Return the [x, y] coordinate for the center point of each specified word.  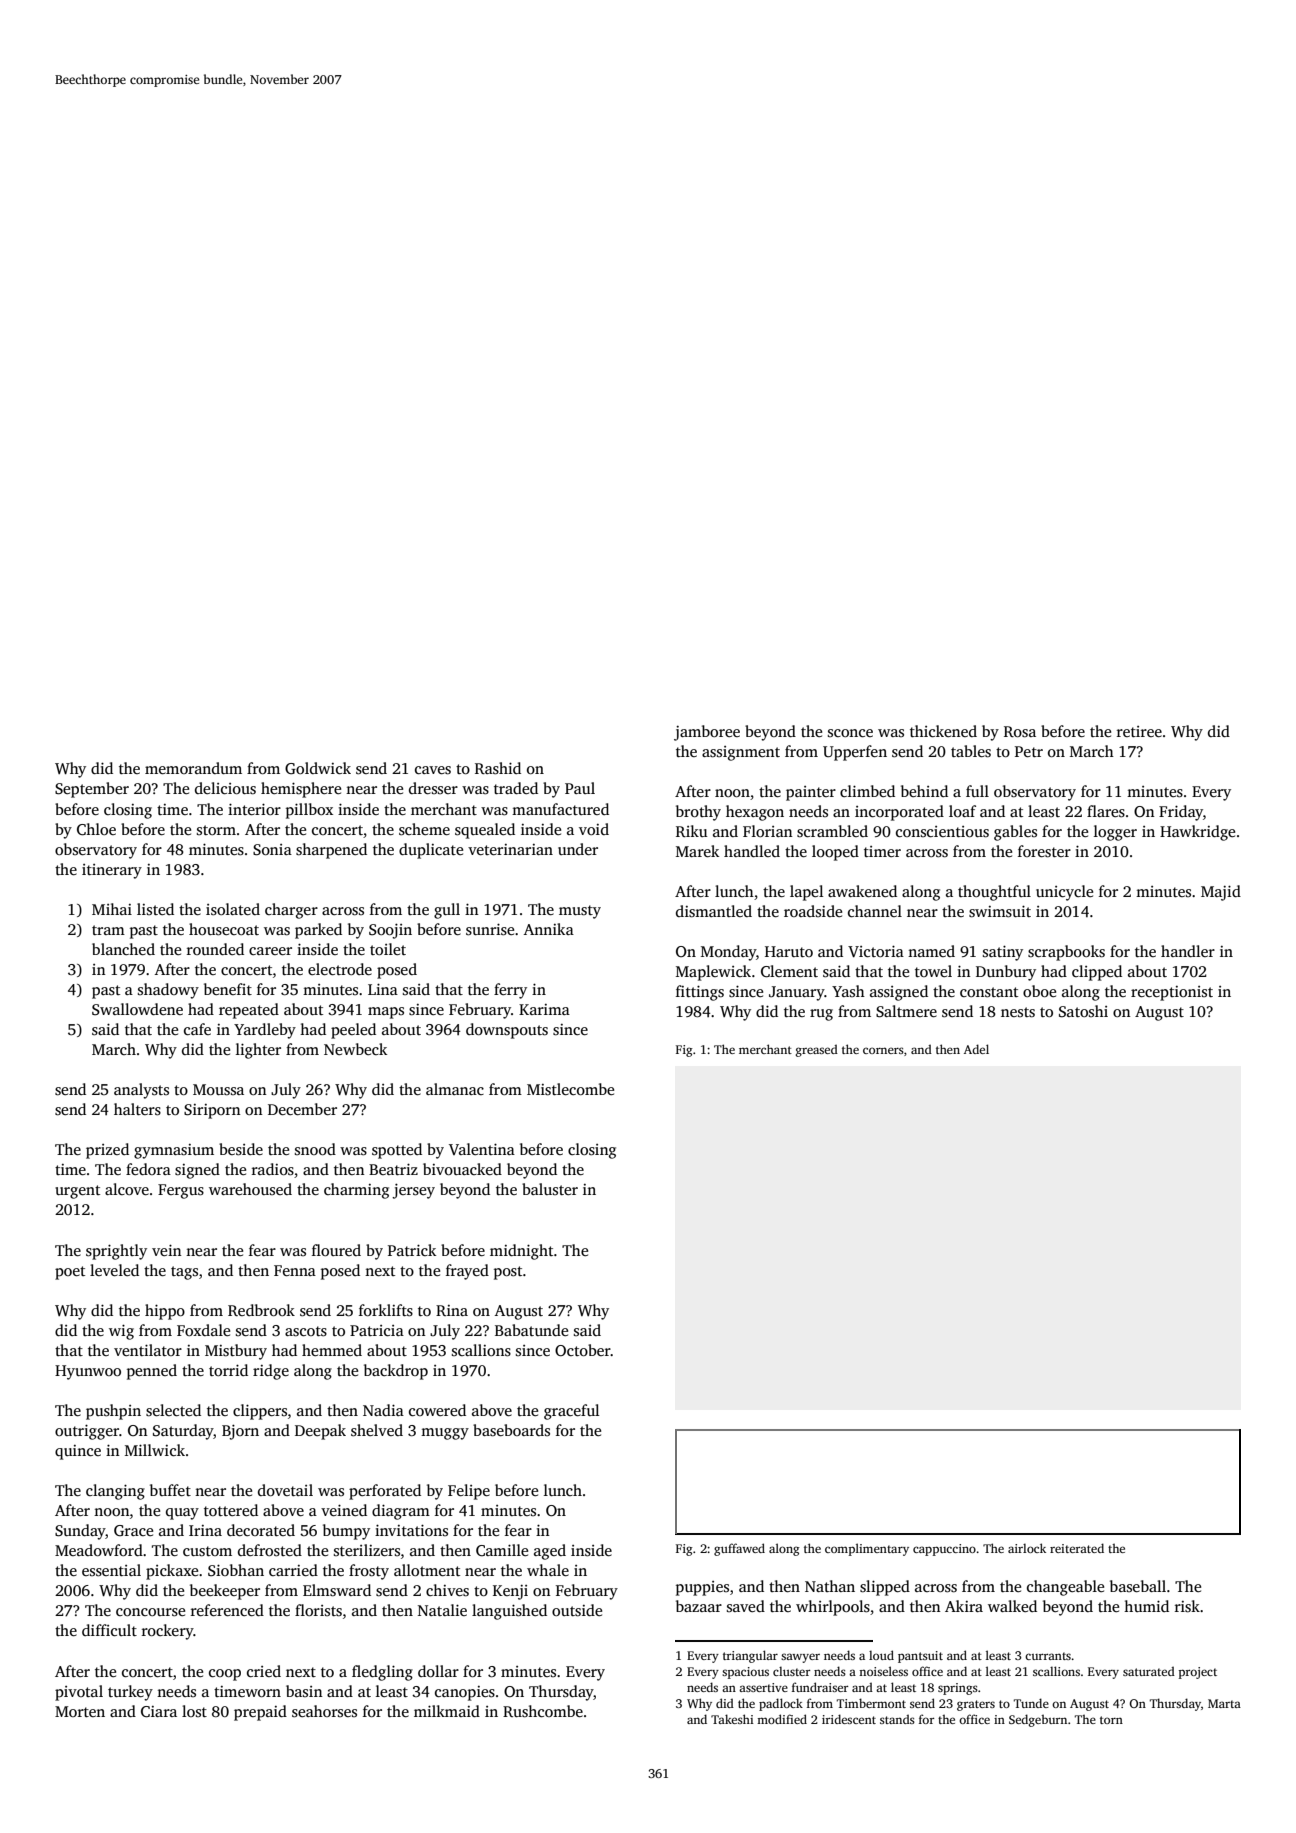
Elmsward [337, 1590]
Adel [976, 1049]
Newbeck [355, 1049]
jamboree [707, 733]
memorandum [193, 768]
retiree [1139, 731]
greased [817, 1050]
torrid [228, 1370]
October [583, 1350]
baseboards [511, 1430]
